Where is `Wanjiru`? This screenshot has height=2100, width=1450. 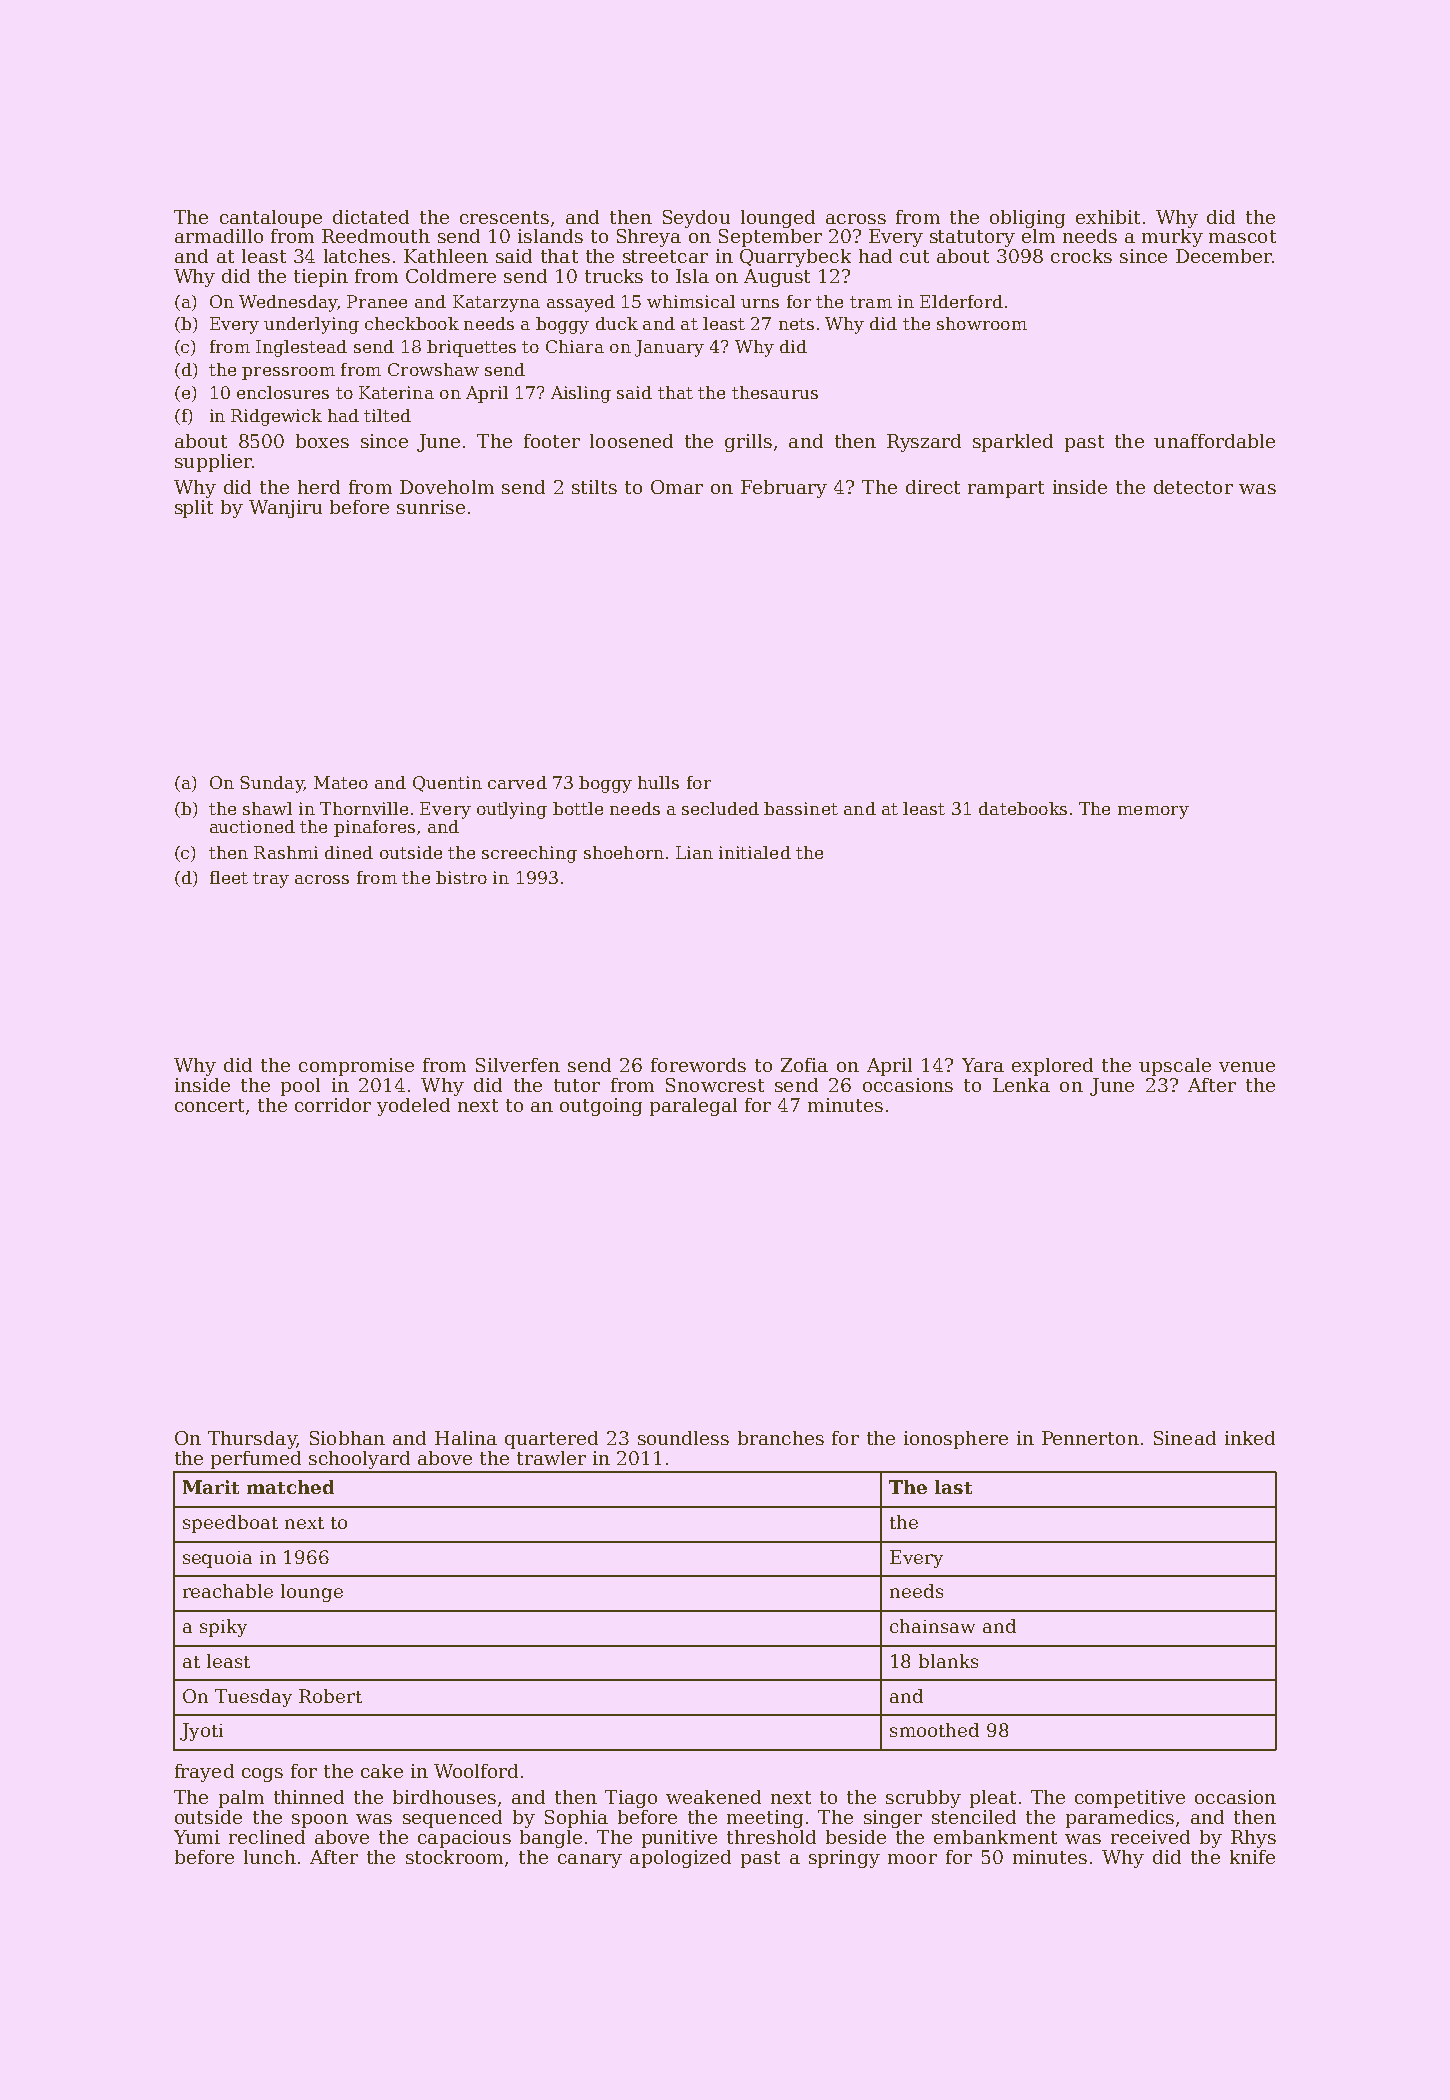
Wanjiru is located at coordinates (285, 509).
